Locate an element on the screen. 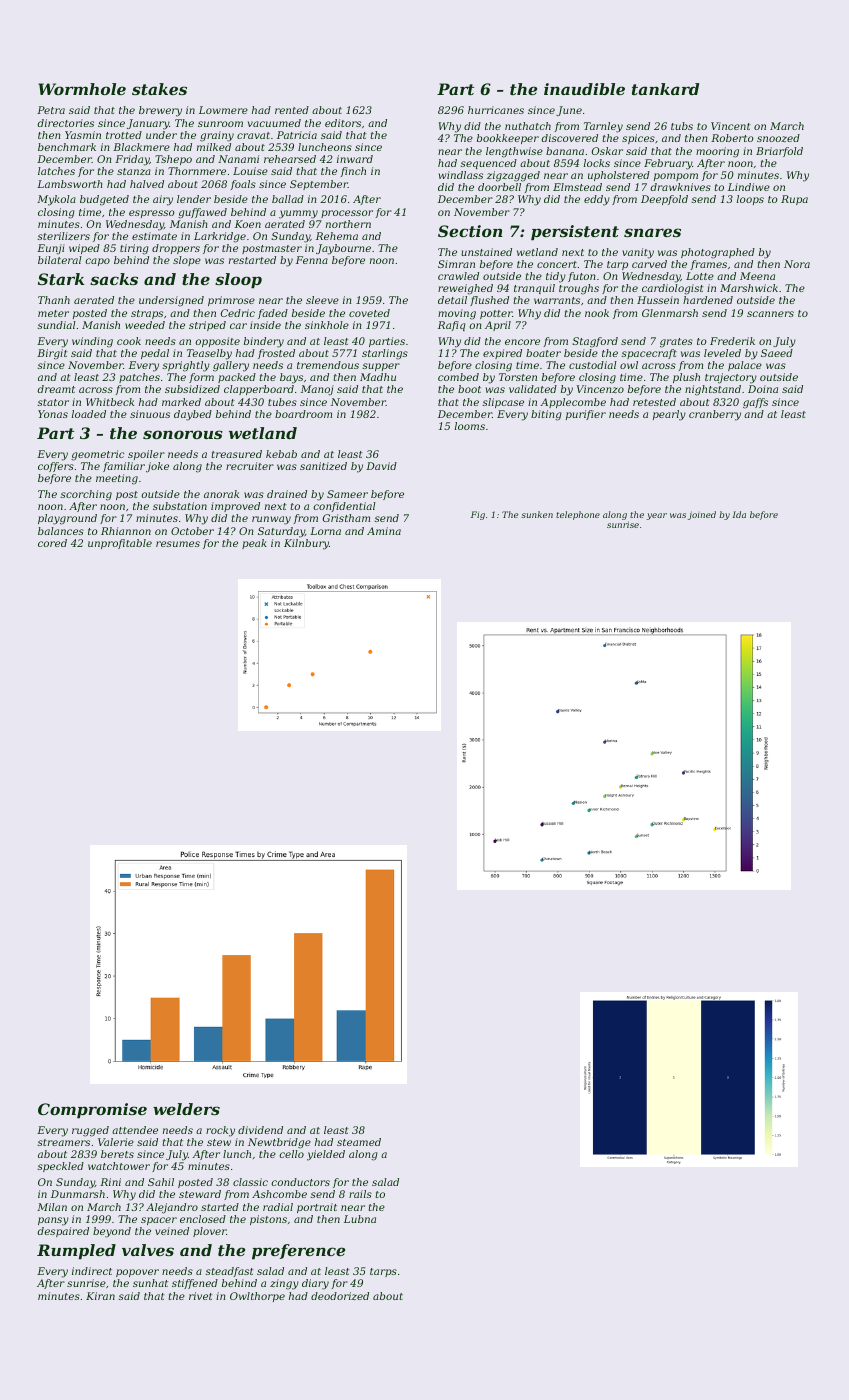 Image resolution: width=849 pixels, height=1400 pixels. Rhiannon is located at coordinates (126, 531).
